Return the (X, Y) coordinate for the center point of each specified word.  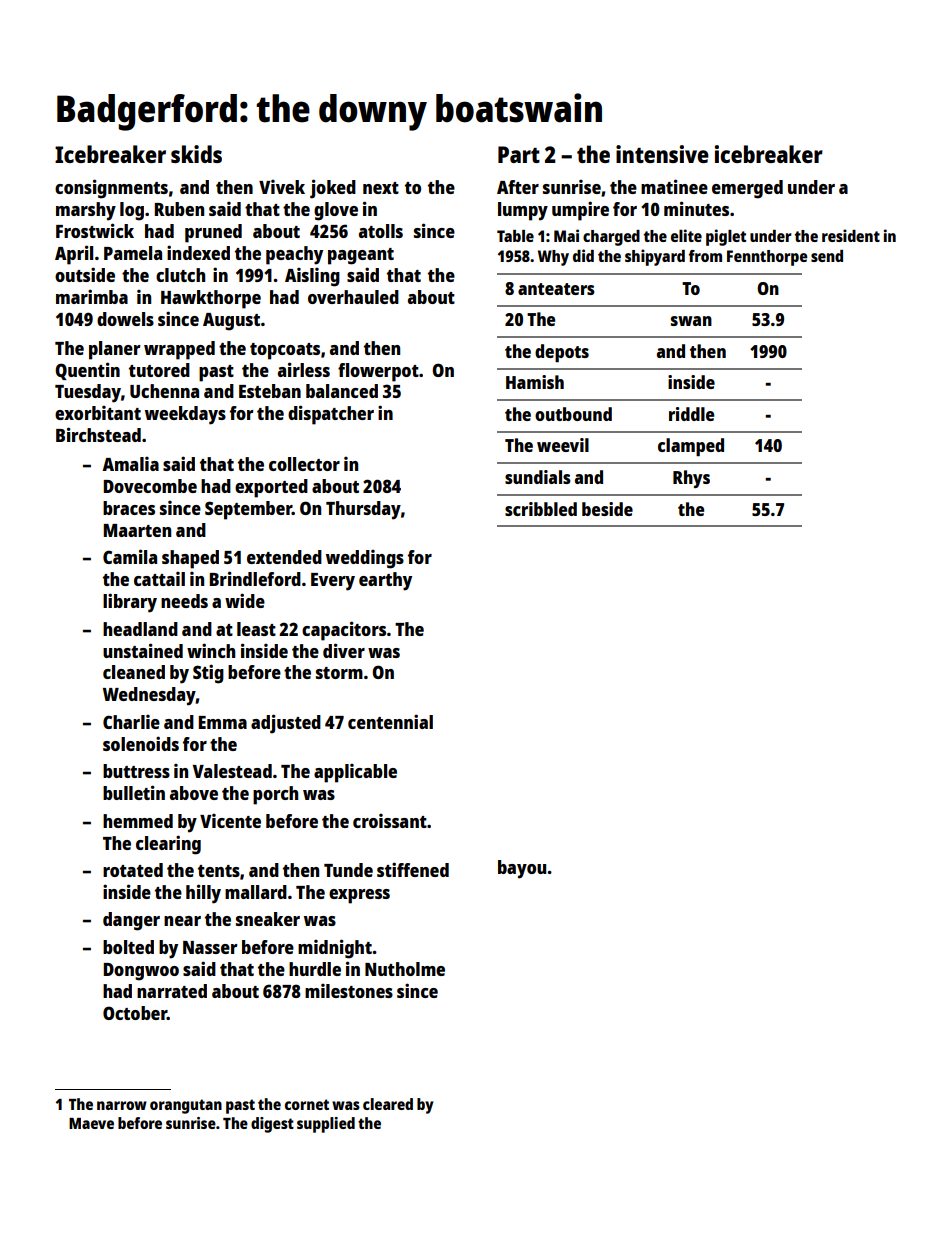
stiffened (413, 869)
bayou (522, 869)
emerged (747, 189)
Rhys (691, 479)
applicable (355, 773)
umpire (580, 211)
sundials (538, 477)
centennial (390, 721)
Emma (222, 722)
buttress (136, 771)
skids (196, 154)
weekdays (185, 415)
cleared (388, 1104)
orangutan (186, 1106)
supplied (326, 1125)
